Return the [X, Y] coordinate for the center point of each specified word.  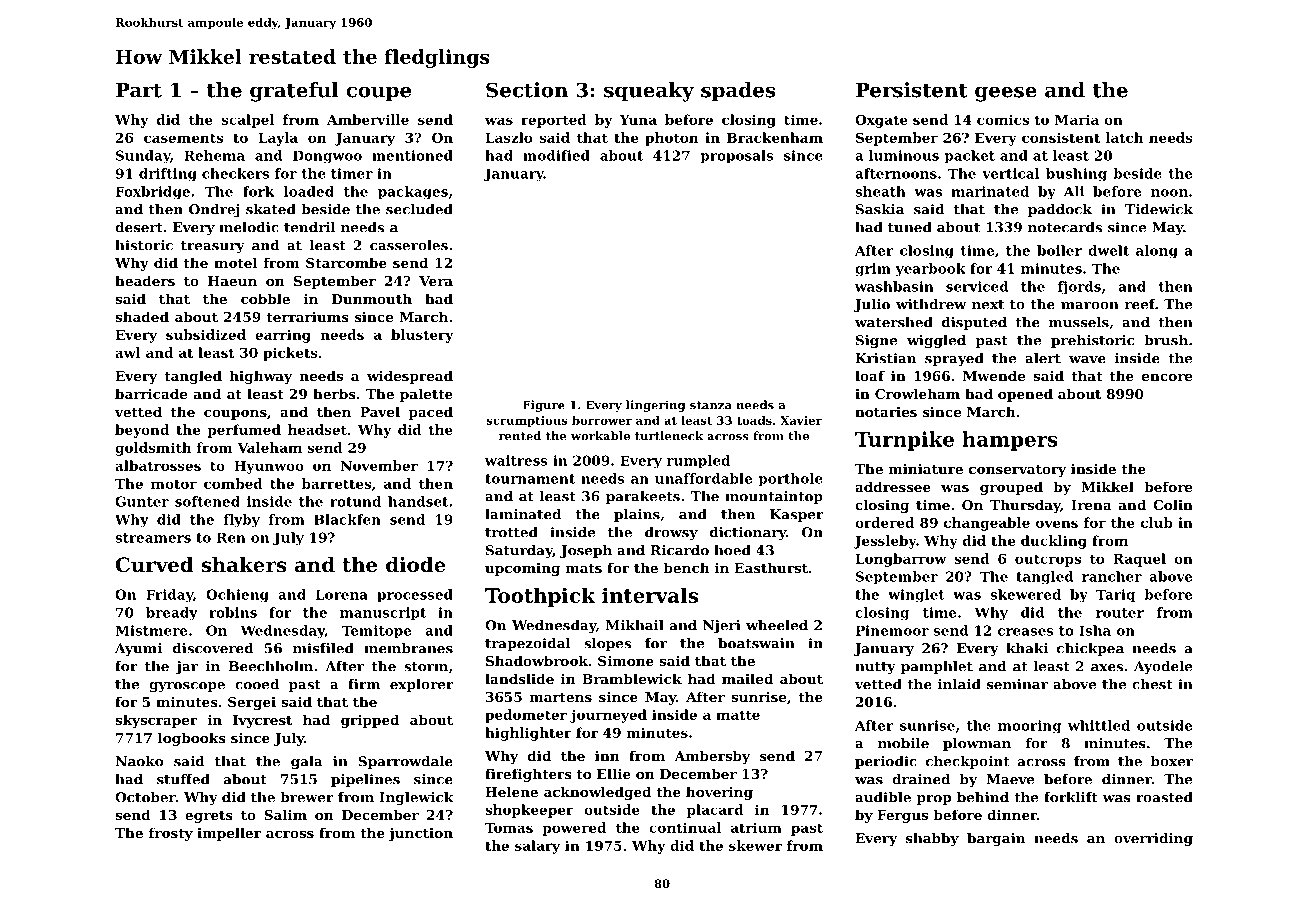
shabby [932, 839]
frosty [171, 834]
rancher [1112, 576]
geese [1006, 94]
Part [139, 90]
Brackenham [775, 137]
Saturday [519, 551]
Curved [154, 565]
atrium [756, 827]
